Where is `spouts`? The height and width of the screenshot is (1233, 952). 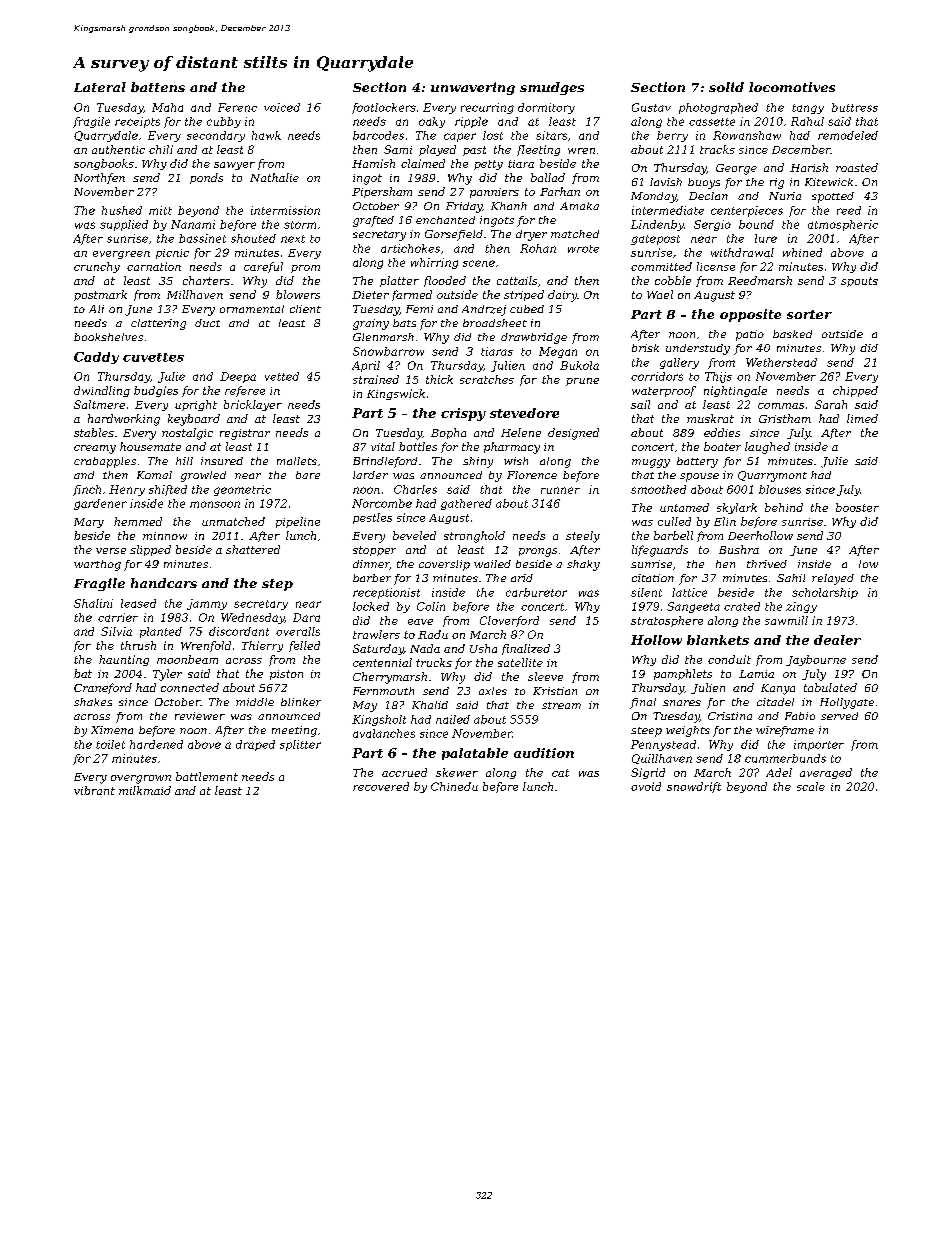 spouts is located at coordinates (859, 282).
